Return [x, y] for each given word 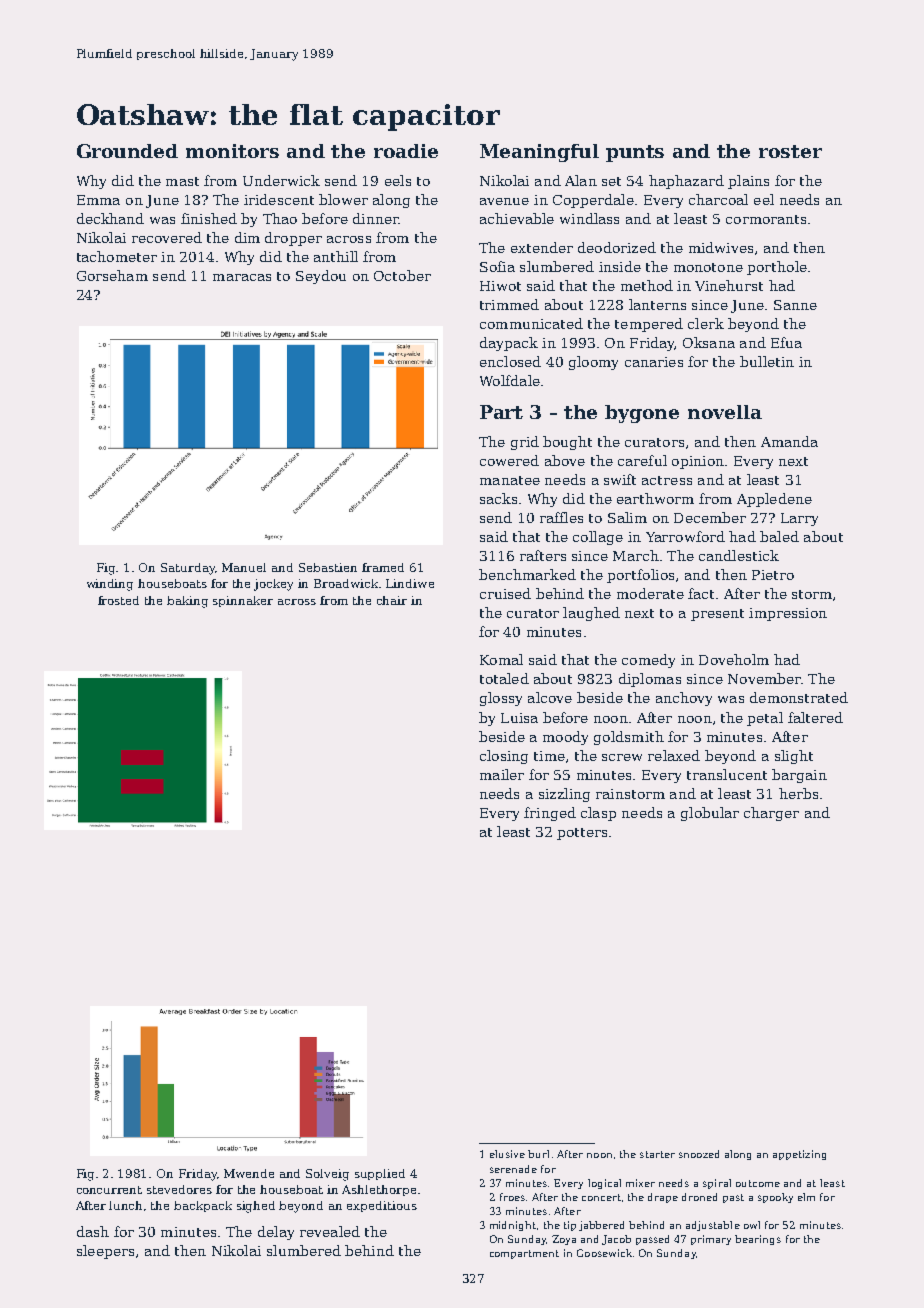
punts [635, 153]
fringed [550, 814]
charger [771, 814]
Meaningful [539, 153]
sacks [498, 498]
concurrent [109, 1190]
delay [276, 1233]
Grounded [127, 151]
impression [788, 614]
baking [187, 602]
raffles [561, 517]
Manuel [244, 567]
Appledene [774, 500]
